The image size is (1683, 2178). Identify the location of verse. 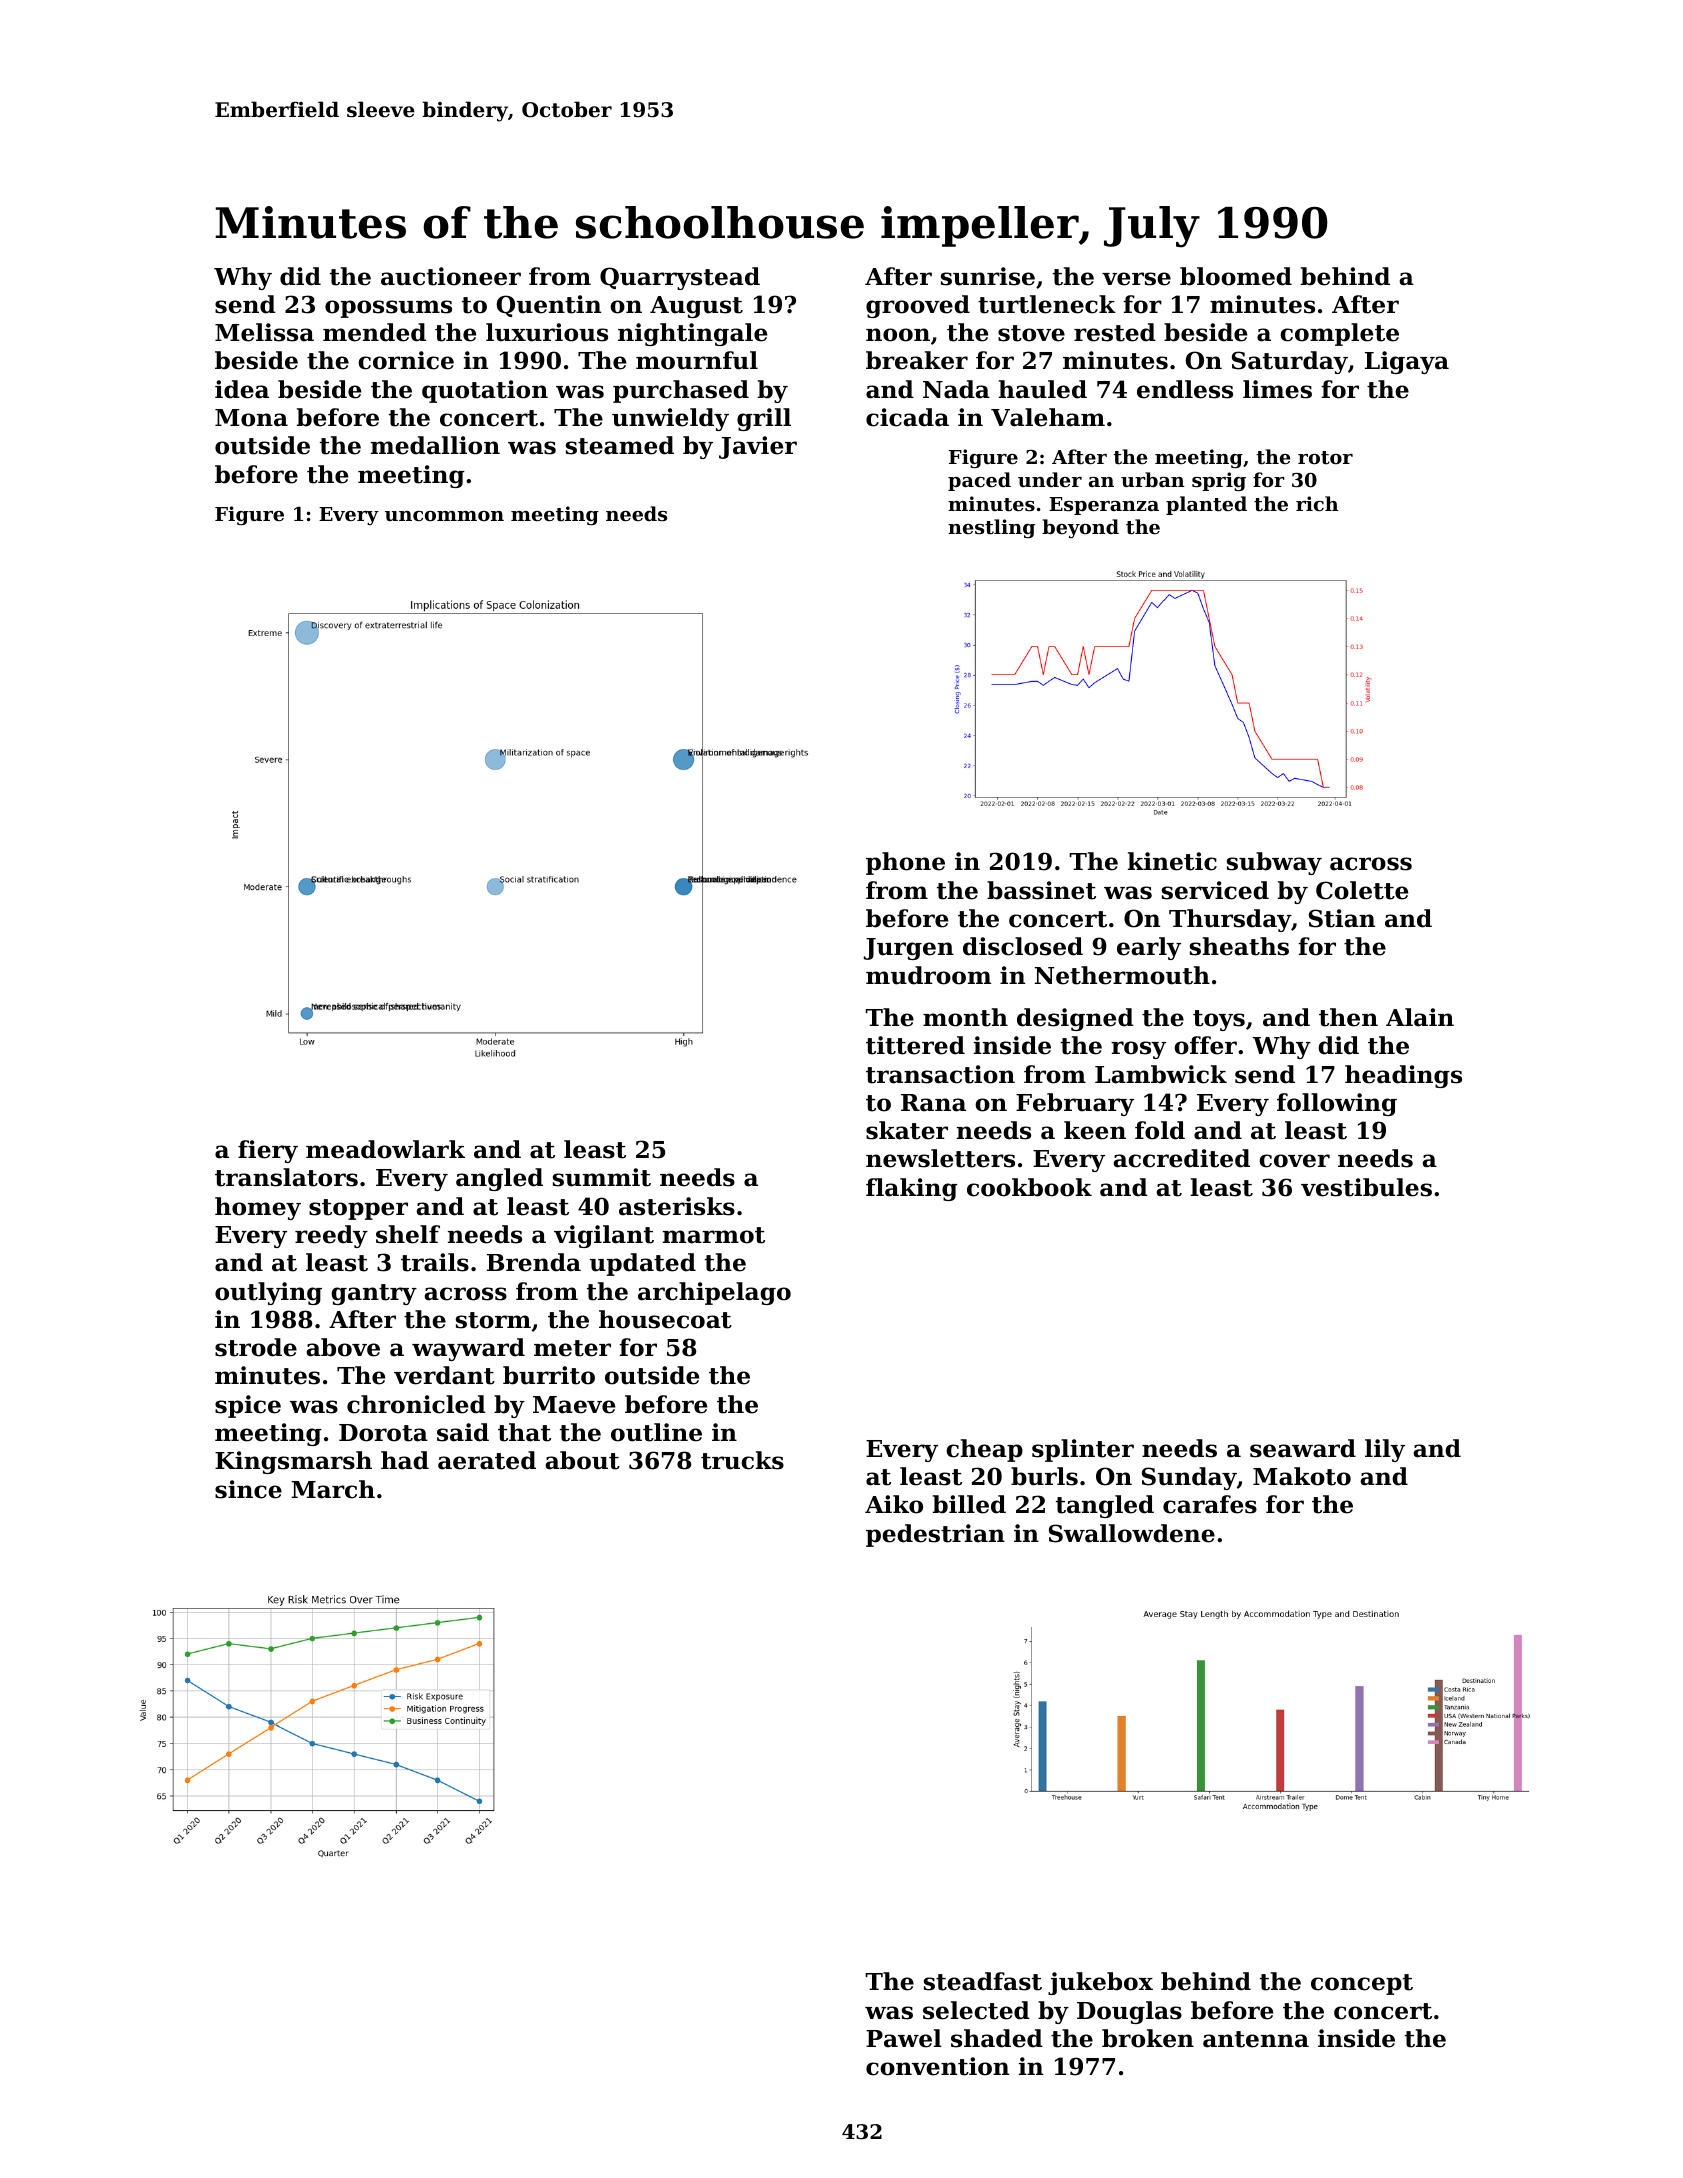
(1136, 279).
